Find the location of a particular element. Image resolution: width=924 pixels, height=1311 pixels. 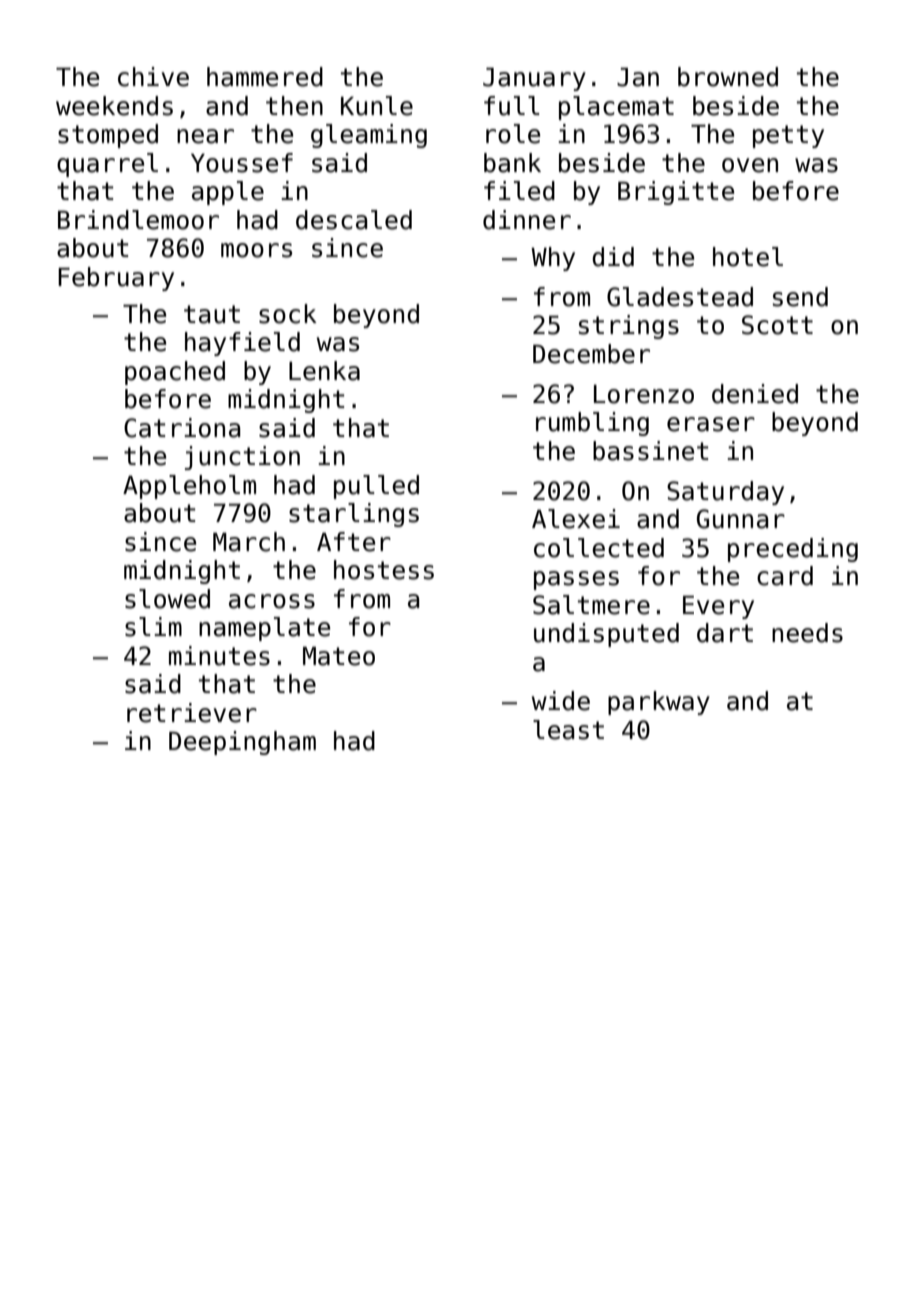

minutes is located at coordinates (219, 656).
